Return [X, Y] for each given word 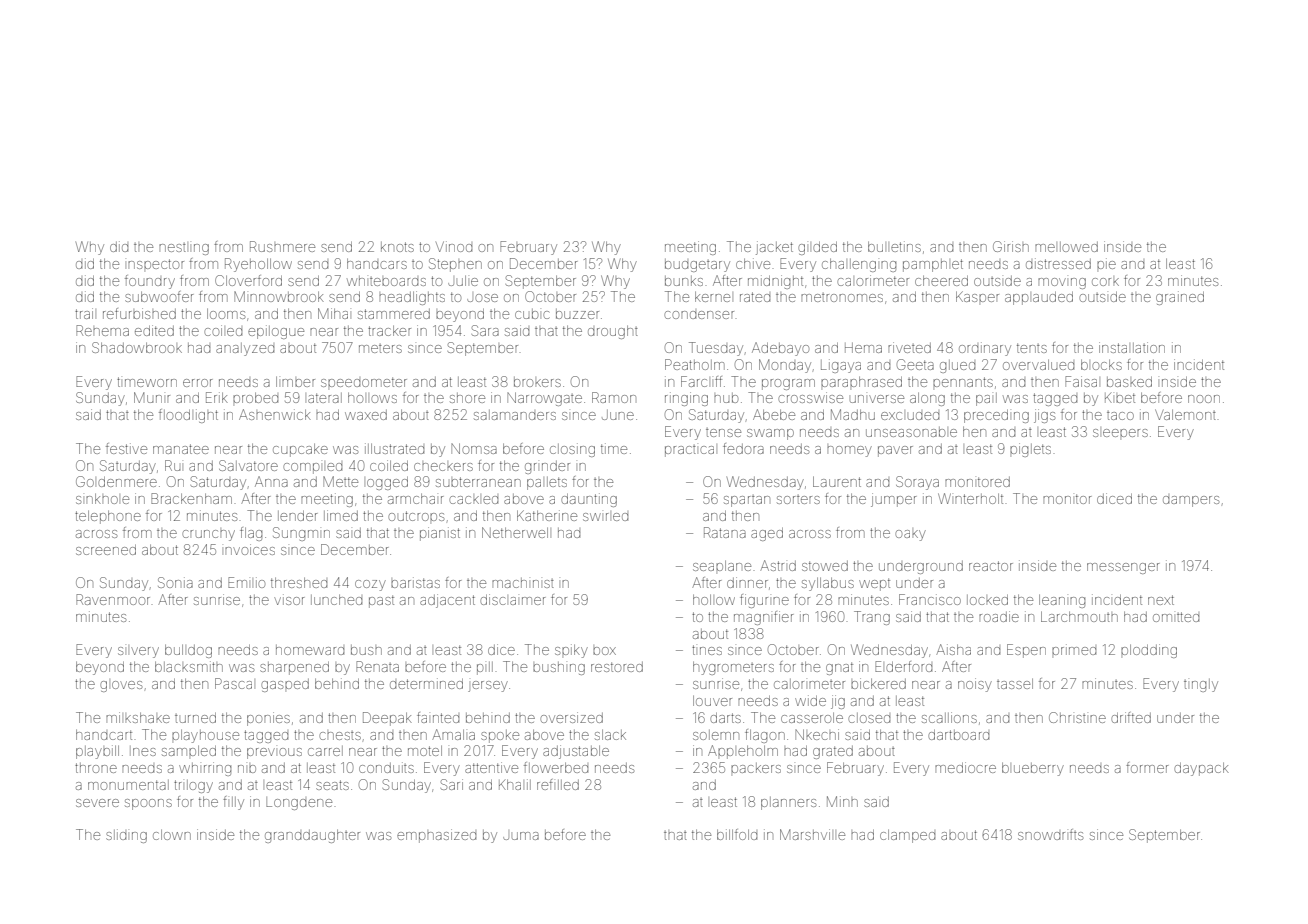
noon [1204, 399]
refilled [558, 784]
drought [613, 332]
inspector [156, 264]
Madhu [853, 414]
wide [810, 700]
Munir [152, 397]
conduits [386, 767]
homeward [310, 650]
